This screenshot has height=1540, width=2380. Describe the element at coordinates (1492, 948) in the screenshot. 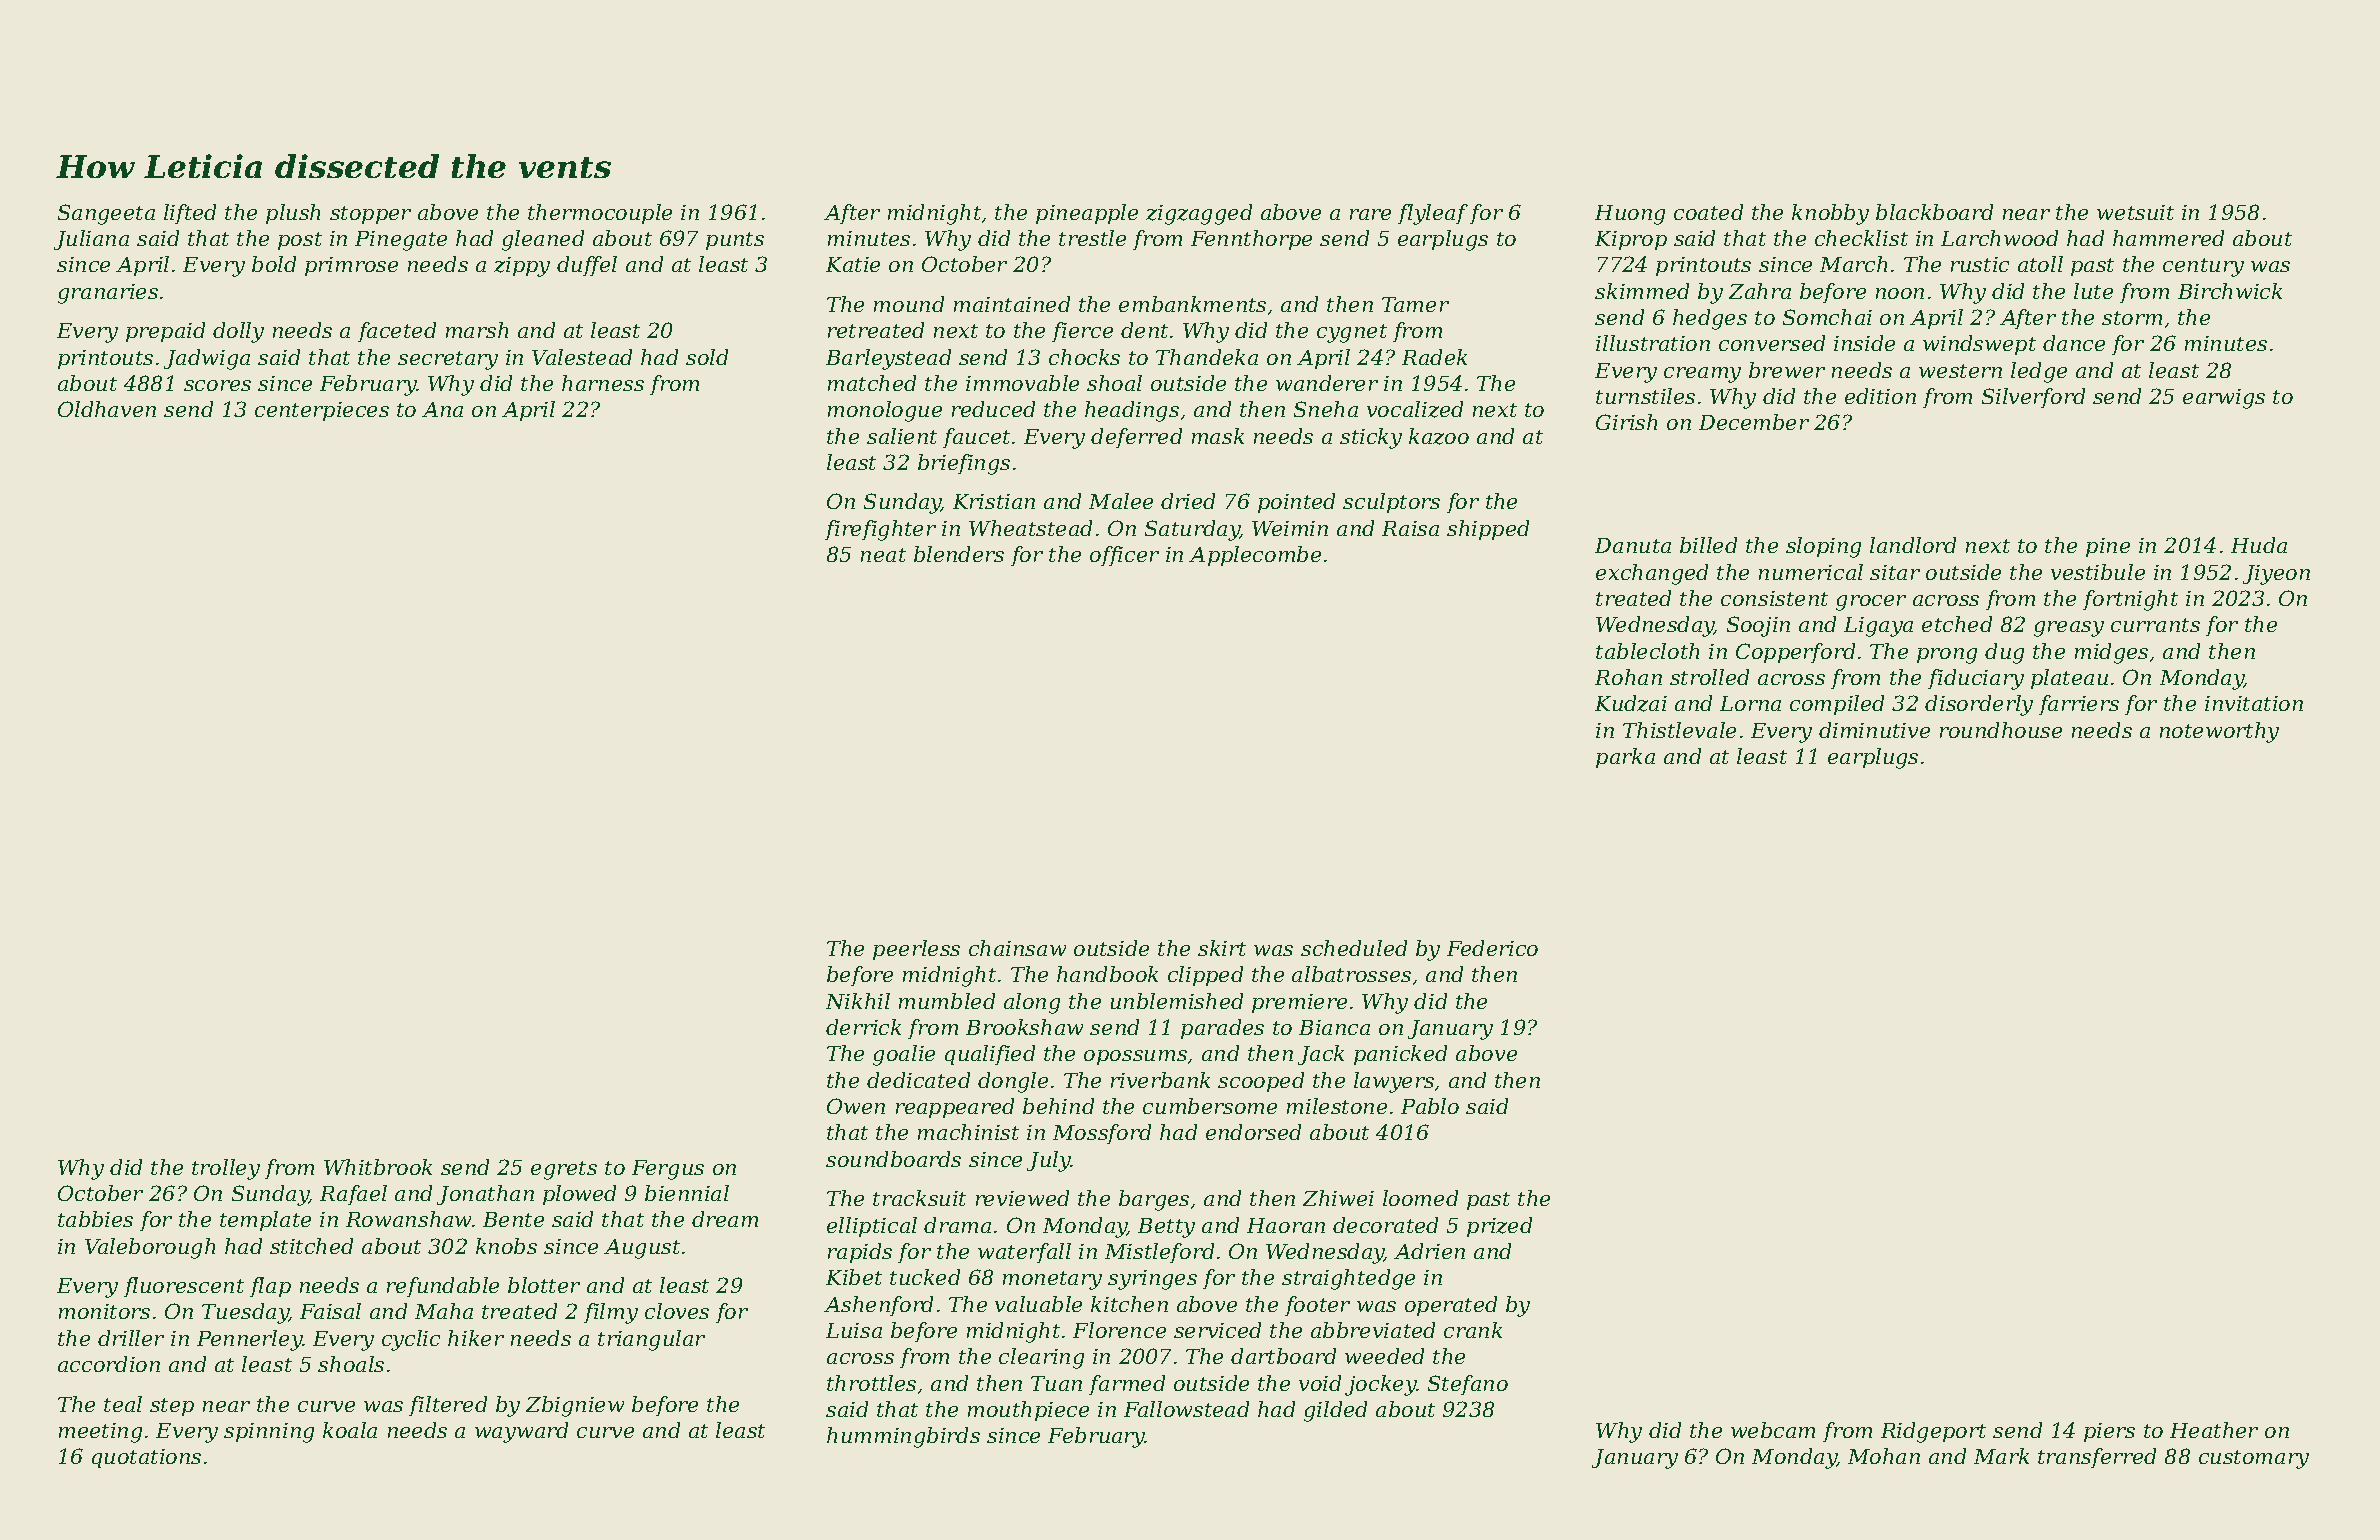

I see `Federico` at that location.
